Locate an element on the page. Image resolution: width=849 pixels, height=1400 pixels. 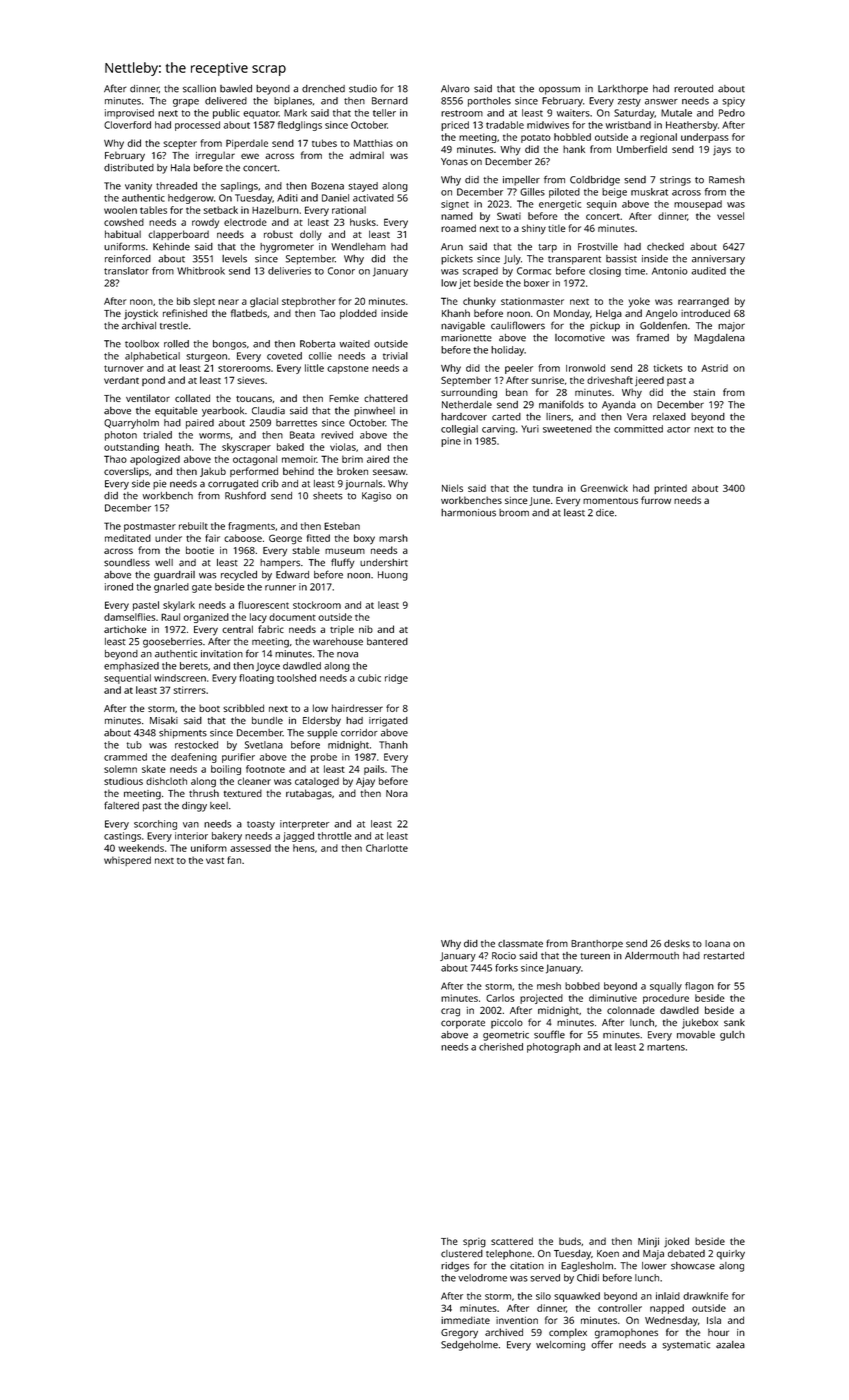
Gregory is located at coordinates (459, 1334).
